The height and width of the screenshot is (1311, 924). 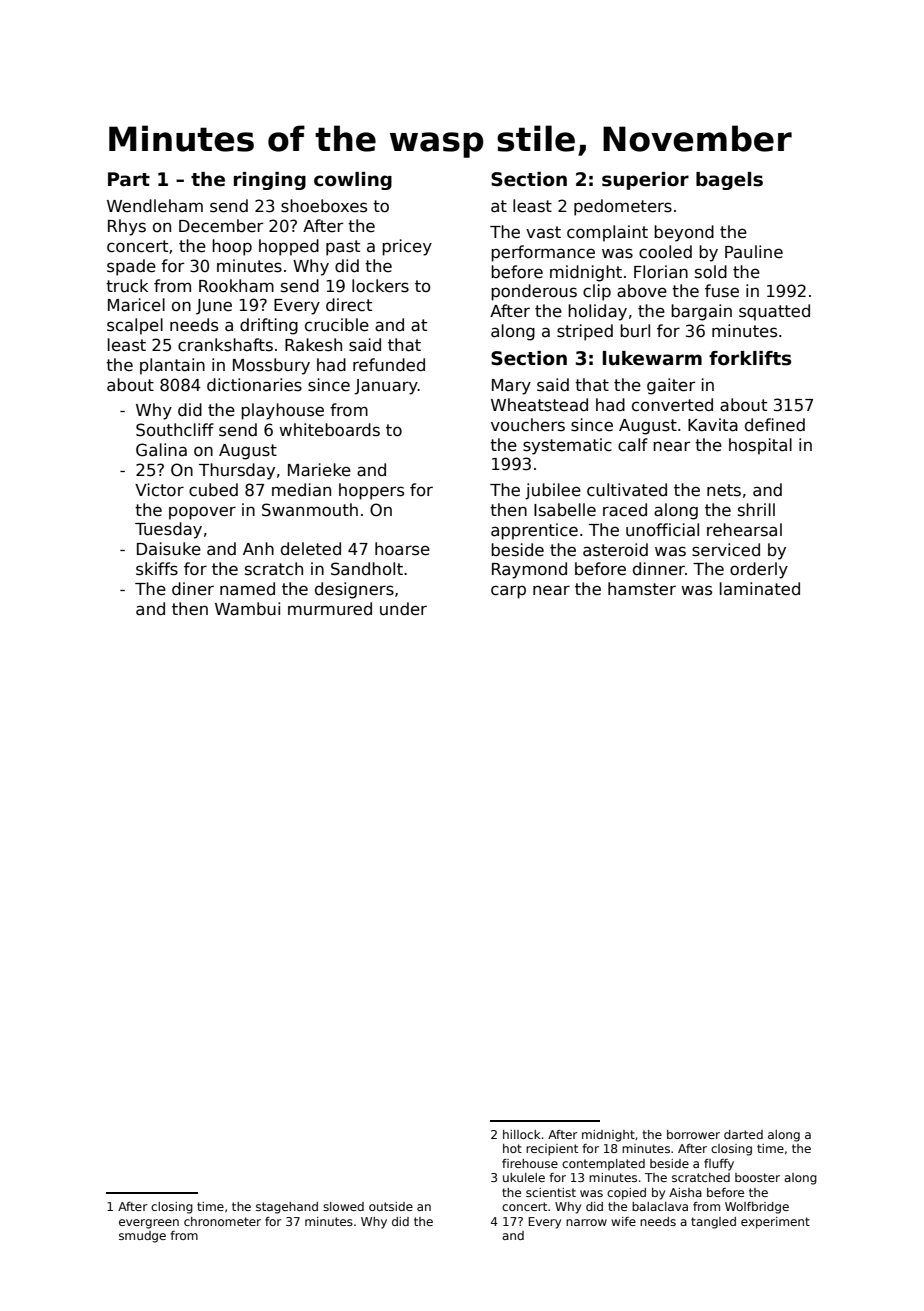 I want to click on Maricel, so click(x=136, y=305).
